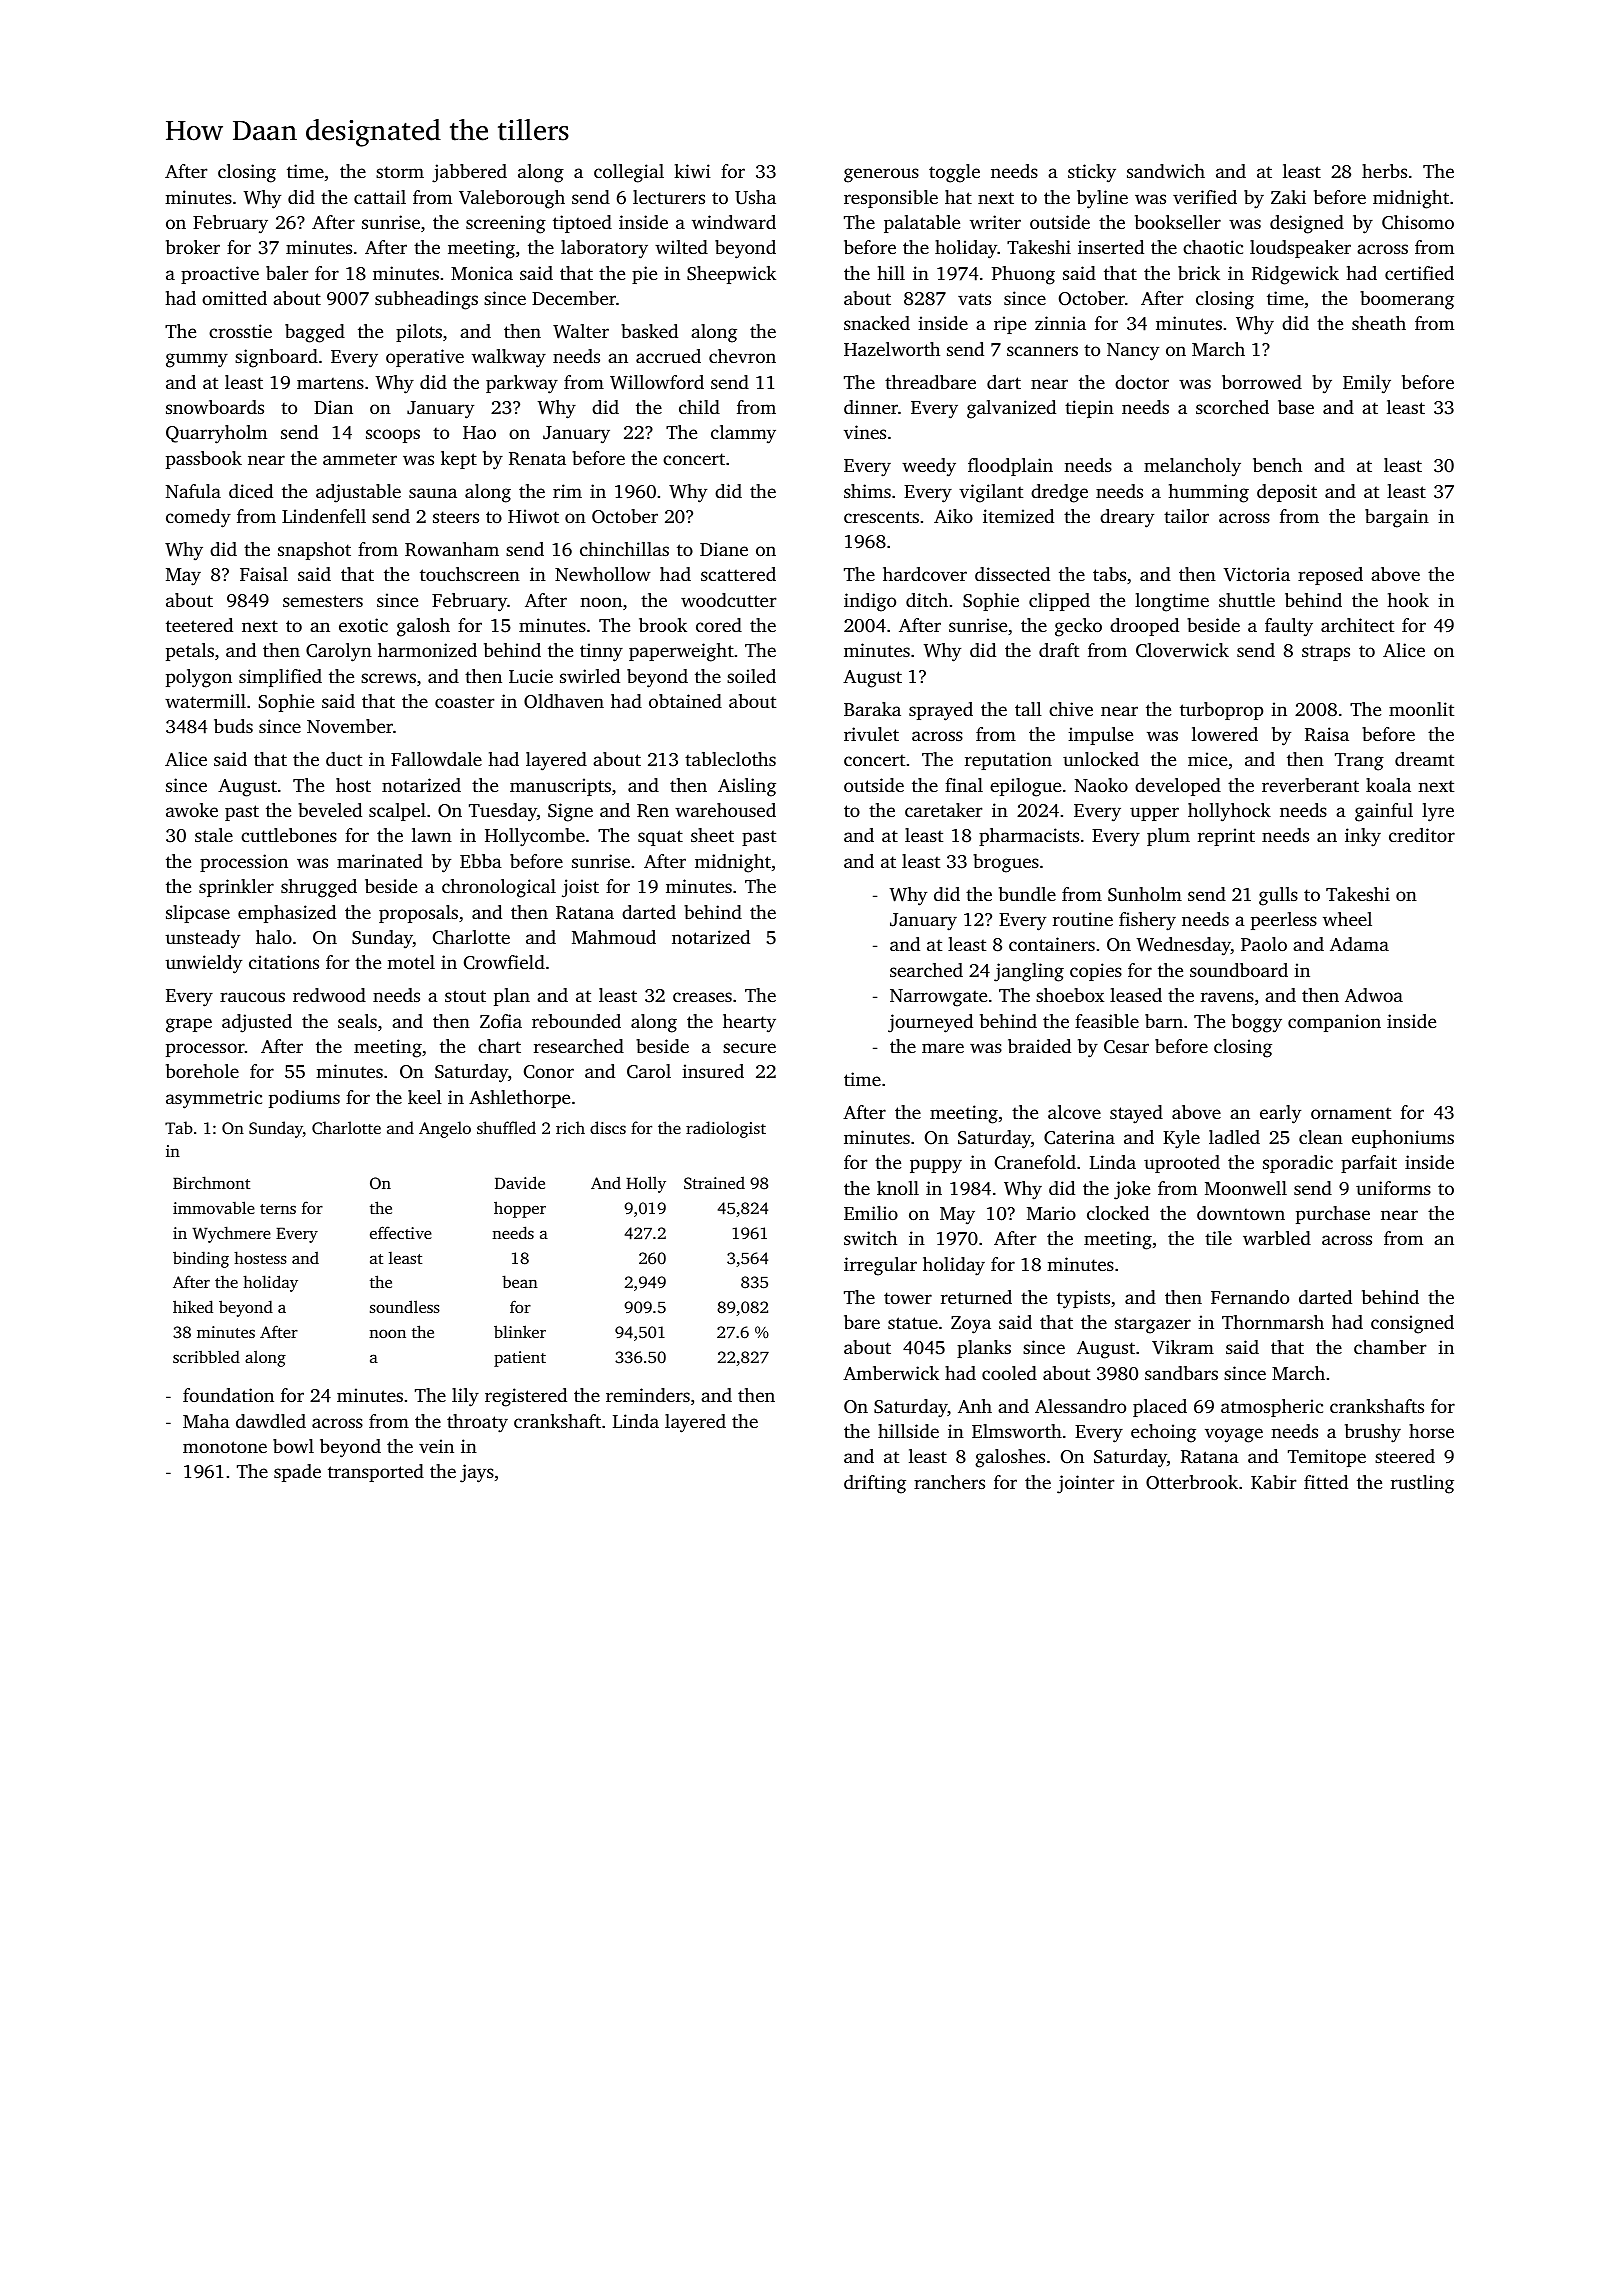 The width and height of the screenshot is (1620, 2292). I want to click on cored, so click(719, 625).
